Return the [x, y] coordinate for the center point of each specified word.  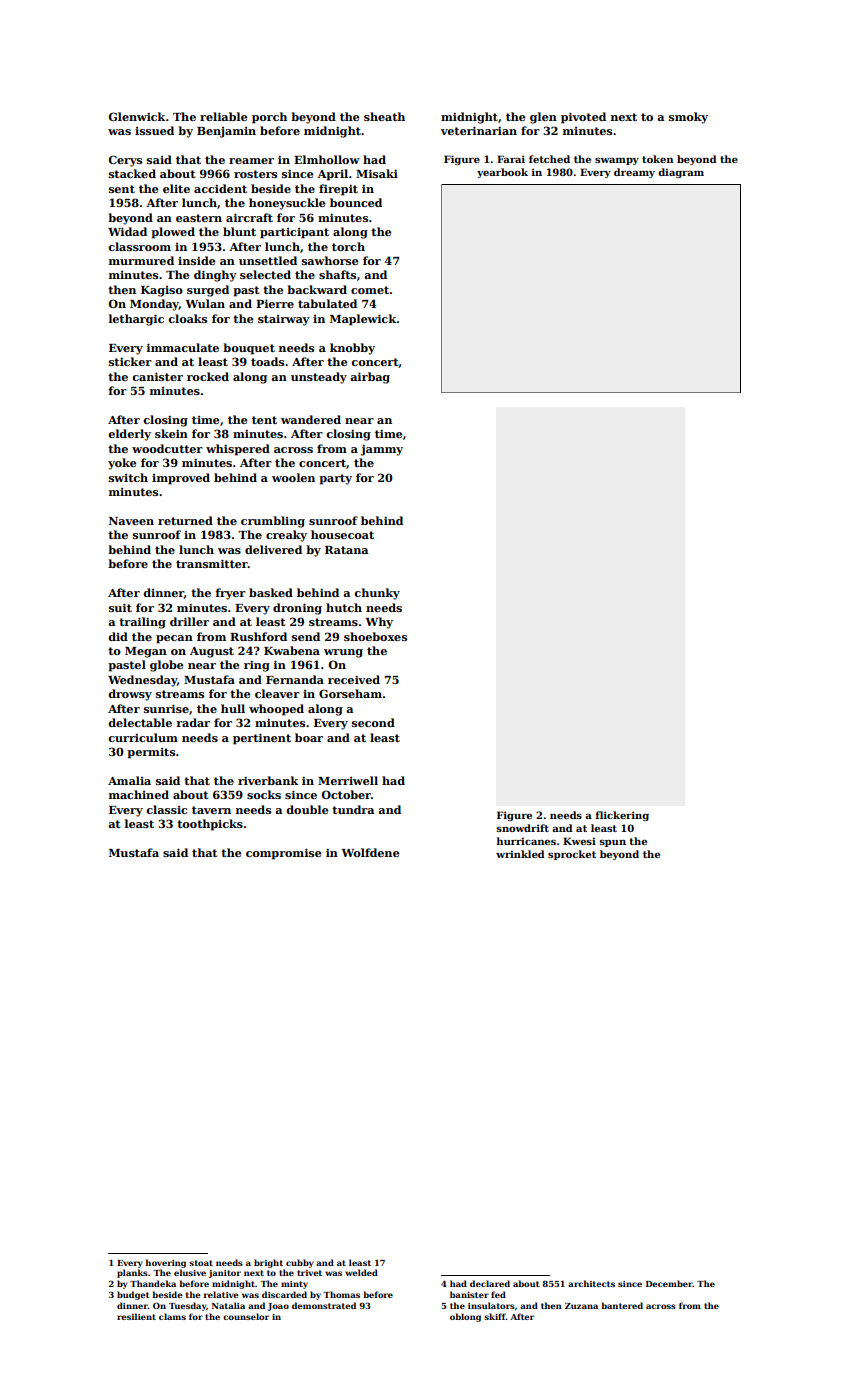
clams [172, 1316]
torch [348, 246]
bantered [622, 1305]
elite [176, 188]
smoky [688, 118]
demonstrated [324, 1305]
